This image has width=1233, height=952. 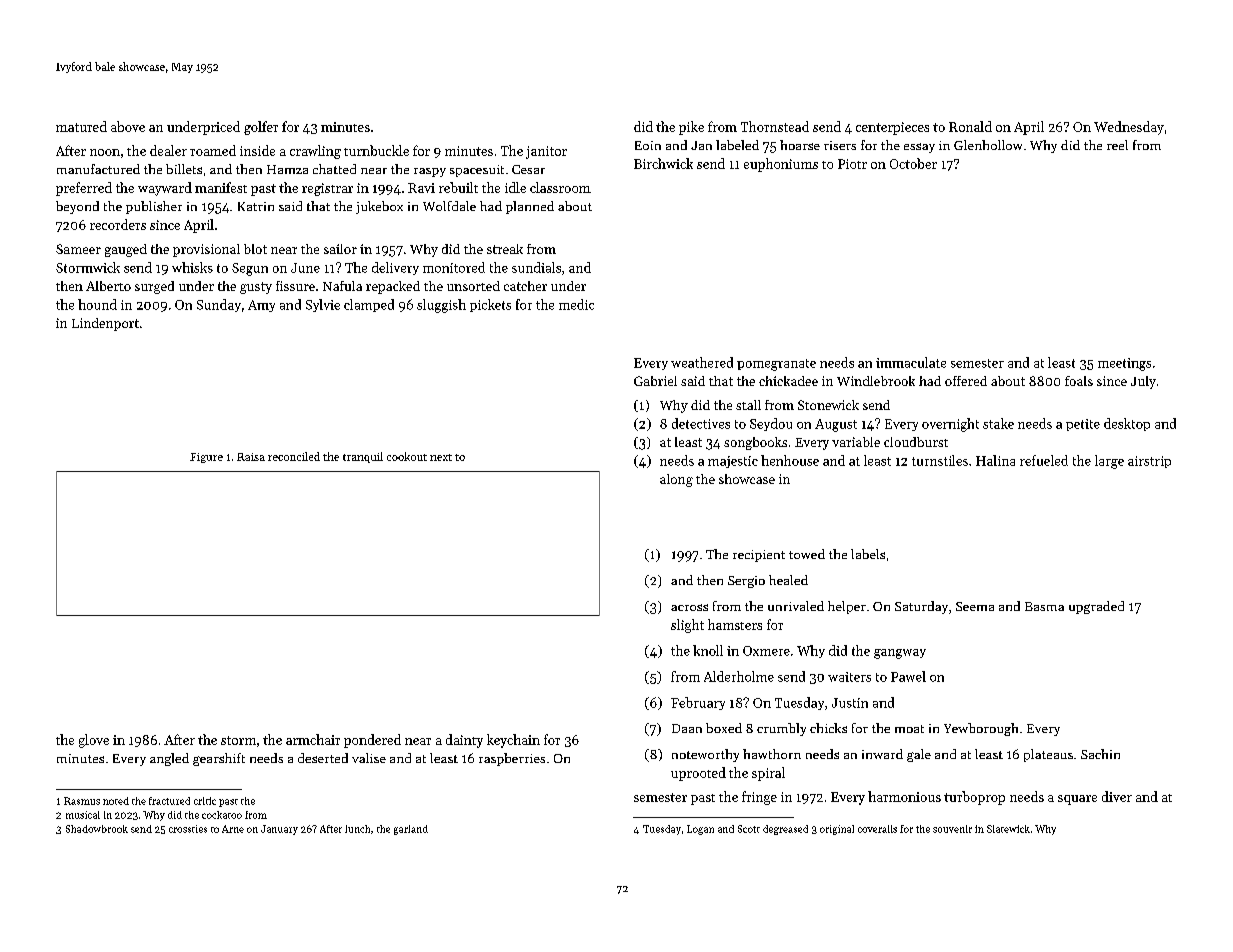 What do you see at coordinates (513, 741) in the image?
I see `keychain` at bounding box center [513, 741].
